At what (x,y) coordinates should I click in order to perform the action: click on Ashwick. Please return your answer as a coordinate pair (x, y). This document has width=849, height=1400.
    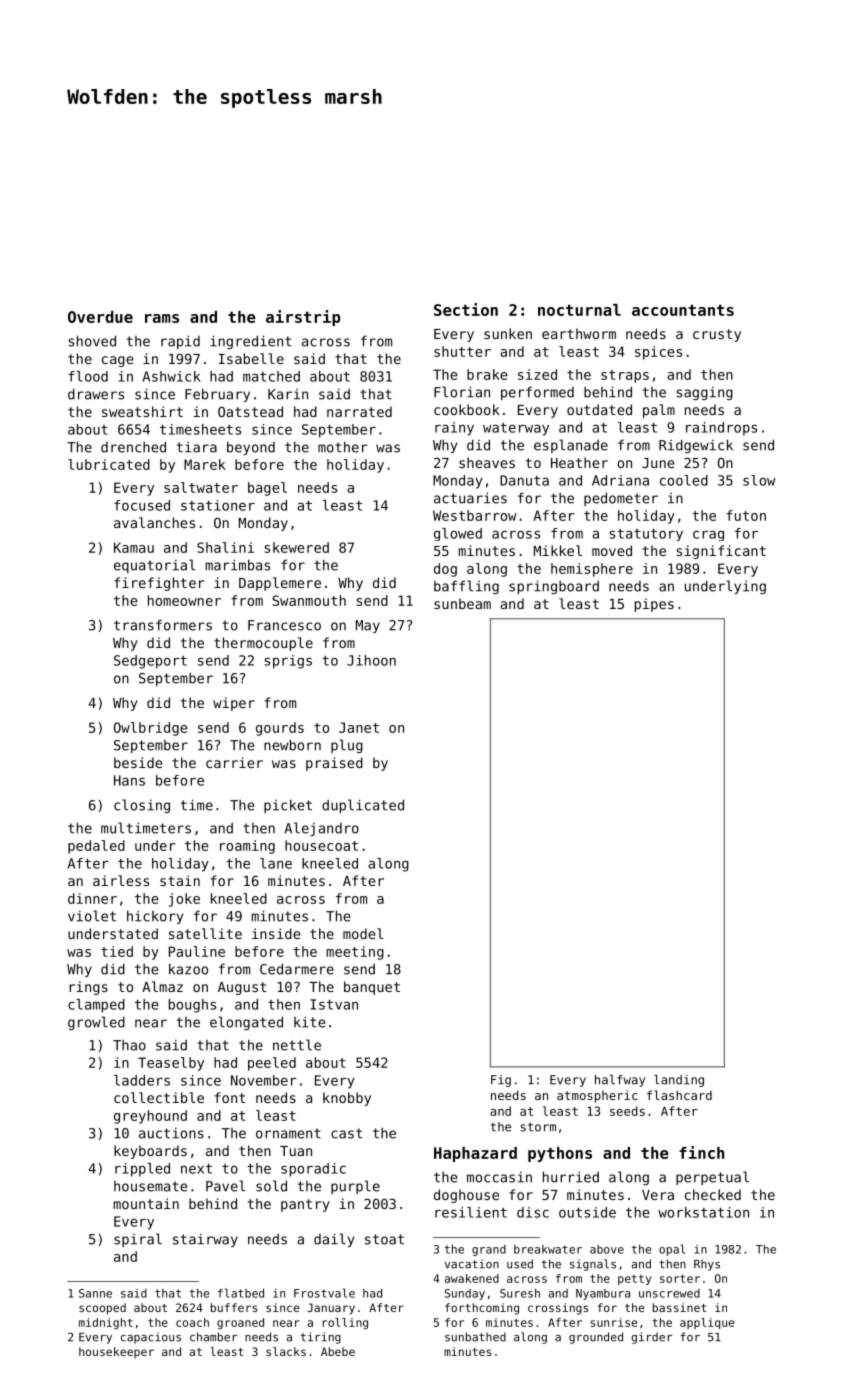
    Looking at the image, I should click on (171, 376).
